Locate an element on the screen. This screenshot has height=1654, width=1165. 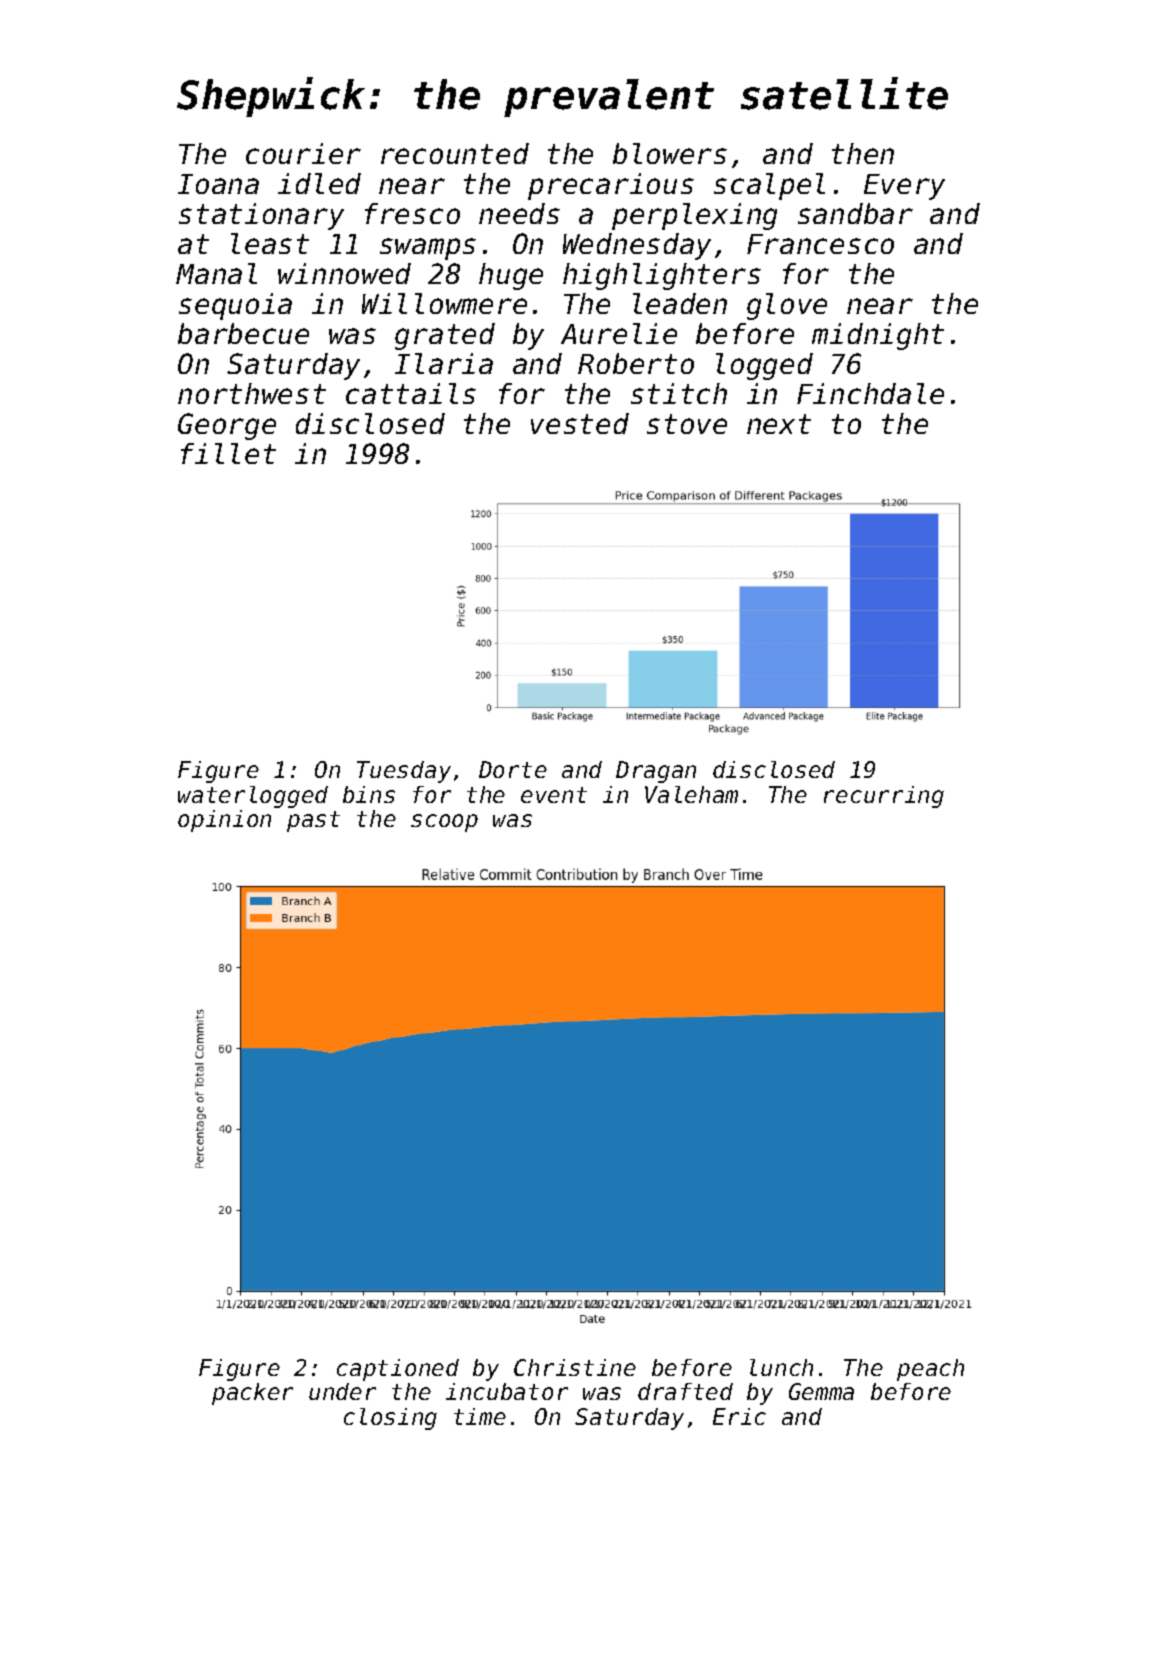
drafted is located at coordinates (685, 1391).
